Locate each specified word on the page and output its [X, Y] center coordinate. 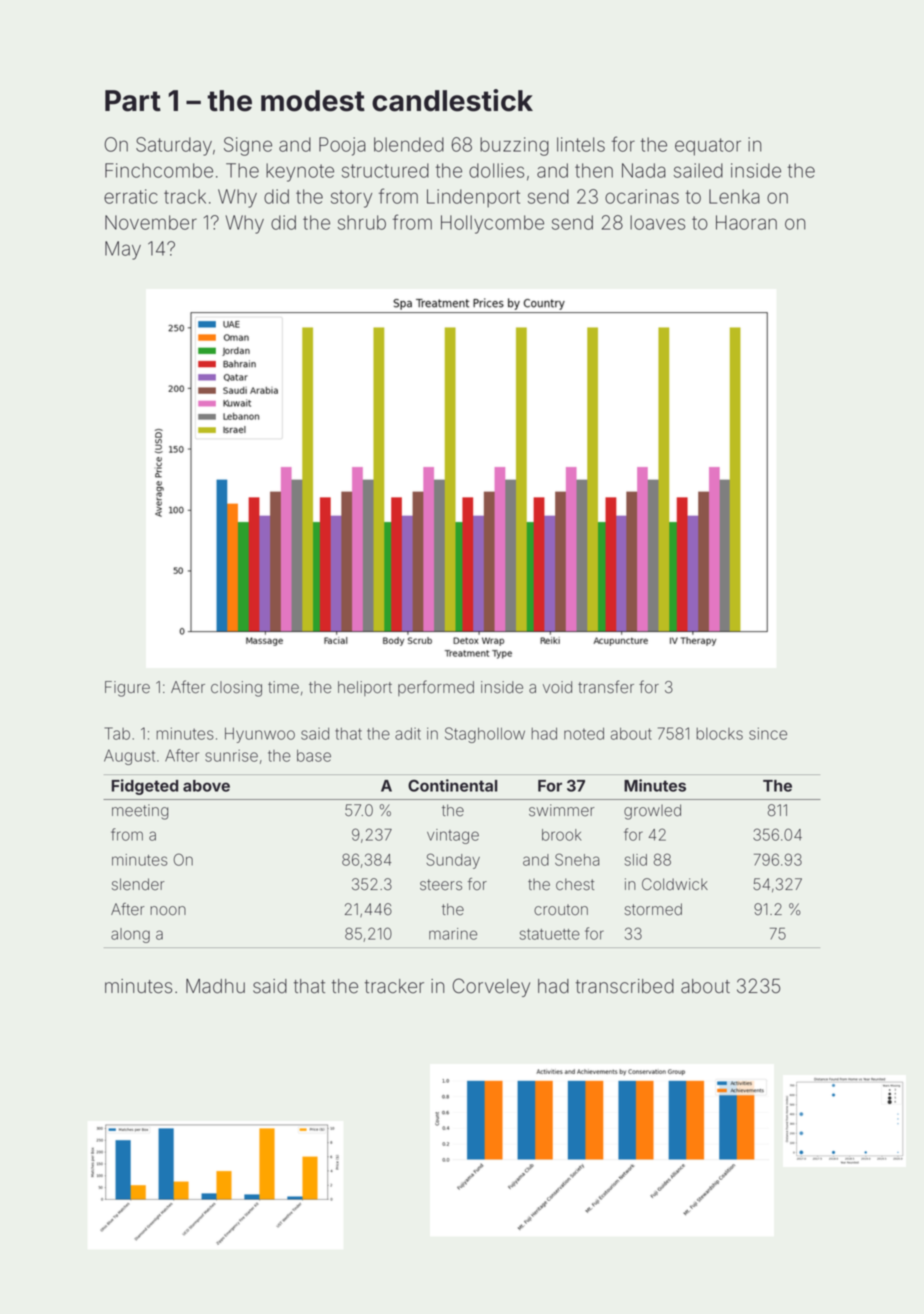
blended [409, 144]
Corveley [491, 987]
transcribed [625, 986]
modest [313, 101]
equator [708, 147]
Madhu [215, 986]
